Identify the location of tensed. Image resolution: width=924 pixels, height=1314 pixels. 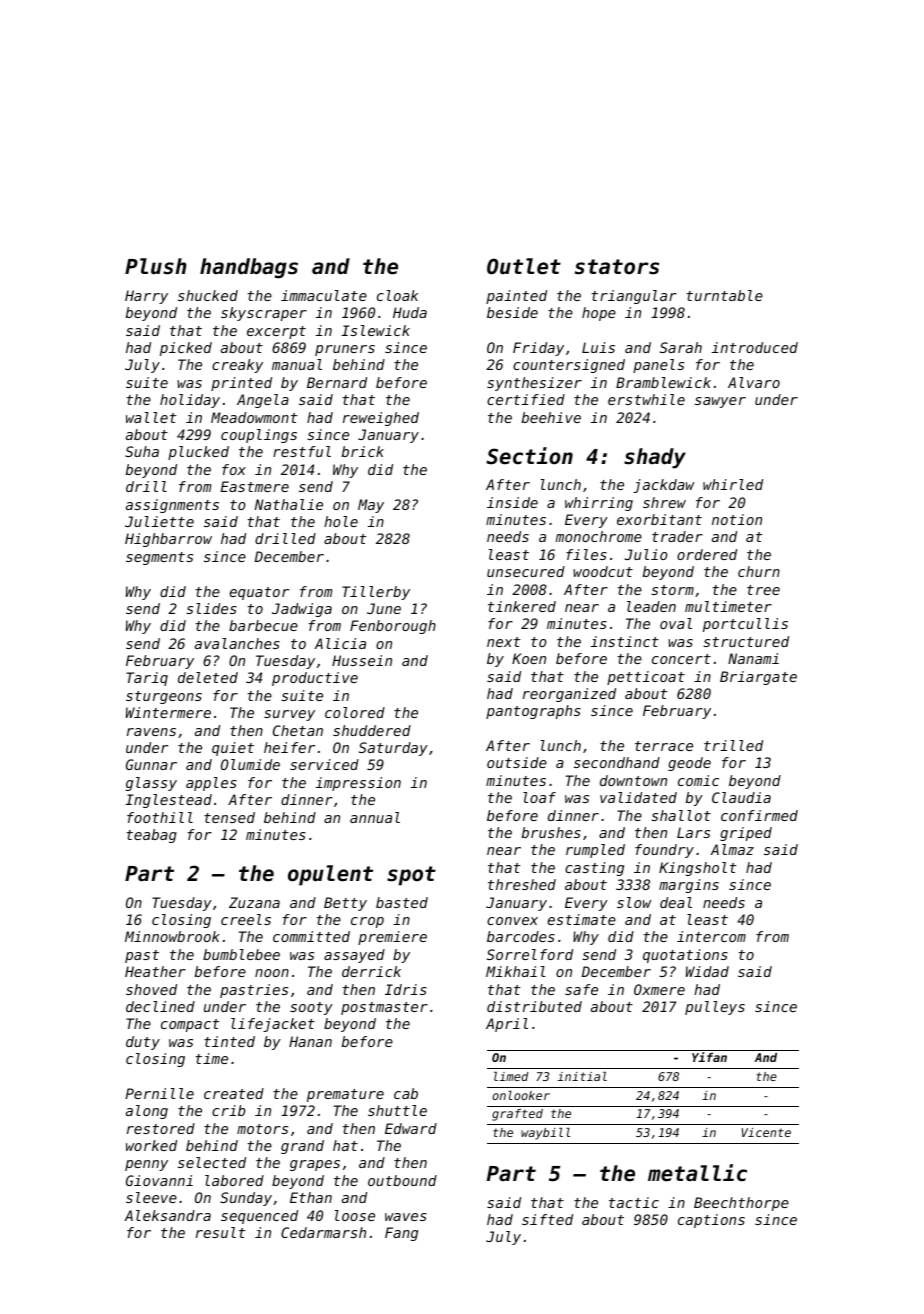
(229, 817).
